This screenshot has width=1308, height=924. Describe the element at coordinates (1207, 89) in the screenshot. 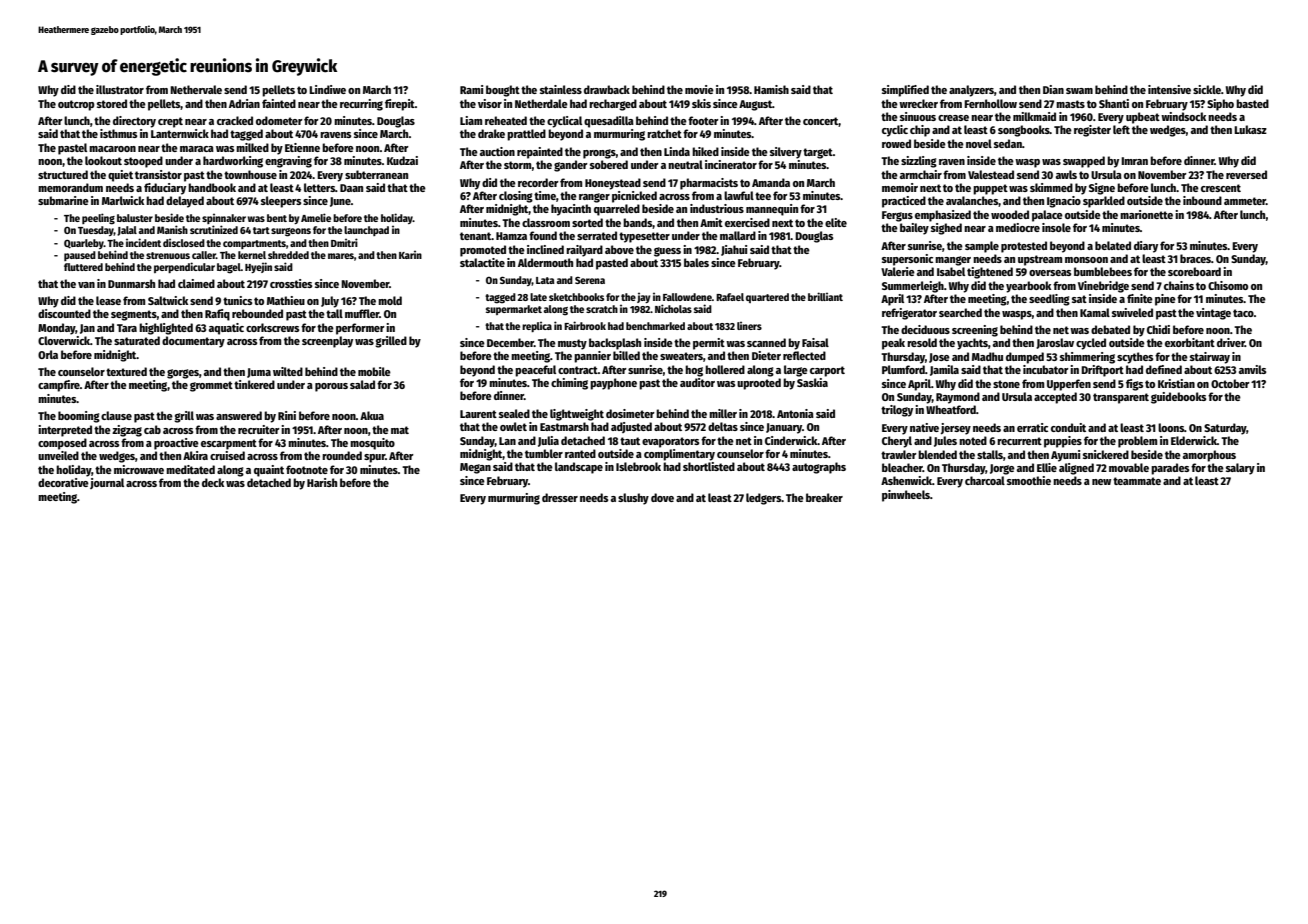

I see `sickle` at that location.
